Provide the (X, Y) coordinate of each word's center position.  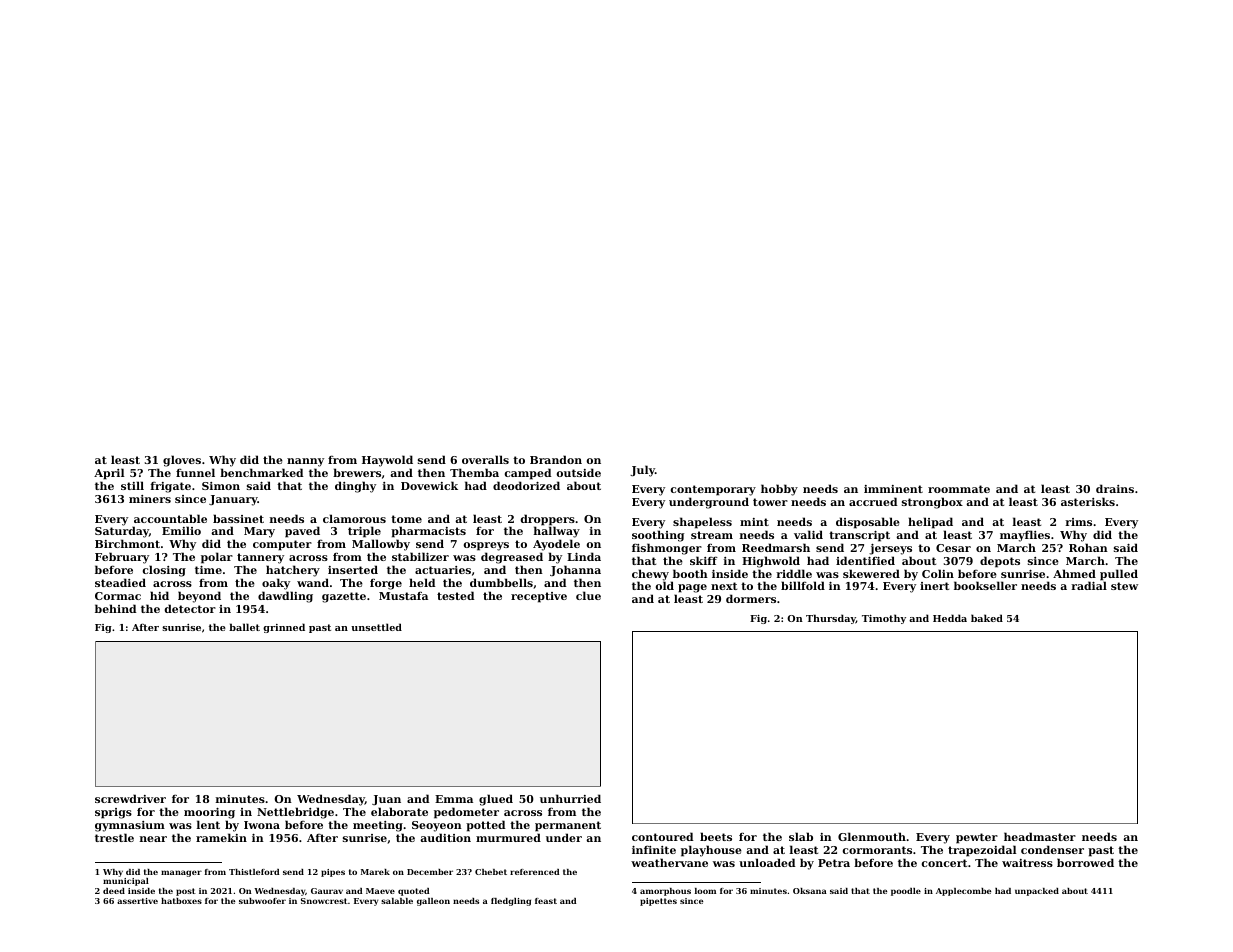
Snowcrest (324, 901)
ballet (244, 627)
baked (987, 618)
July (642, 471)
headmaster (1040, 836)
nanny (305, 462)
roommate (959, 489)
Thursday (831, 619)
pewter (977, 838)
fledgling (511, 902)
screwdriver (130, 798)
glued (496, 800)
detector (190, 608)
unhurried (570, 798)
